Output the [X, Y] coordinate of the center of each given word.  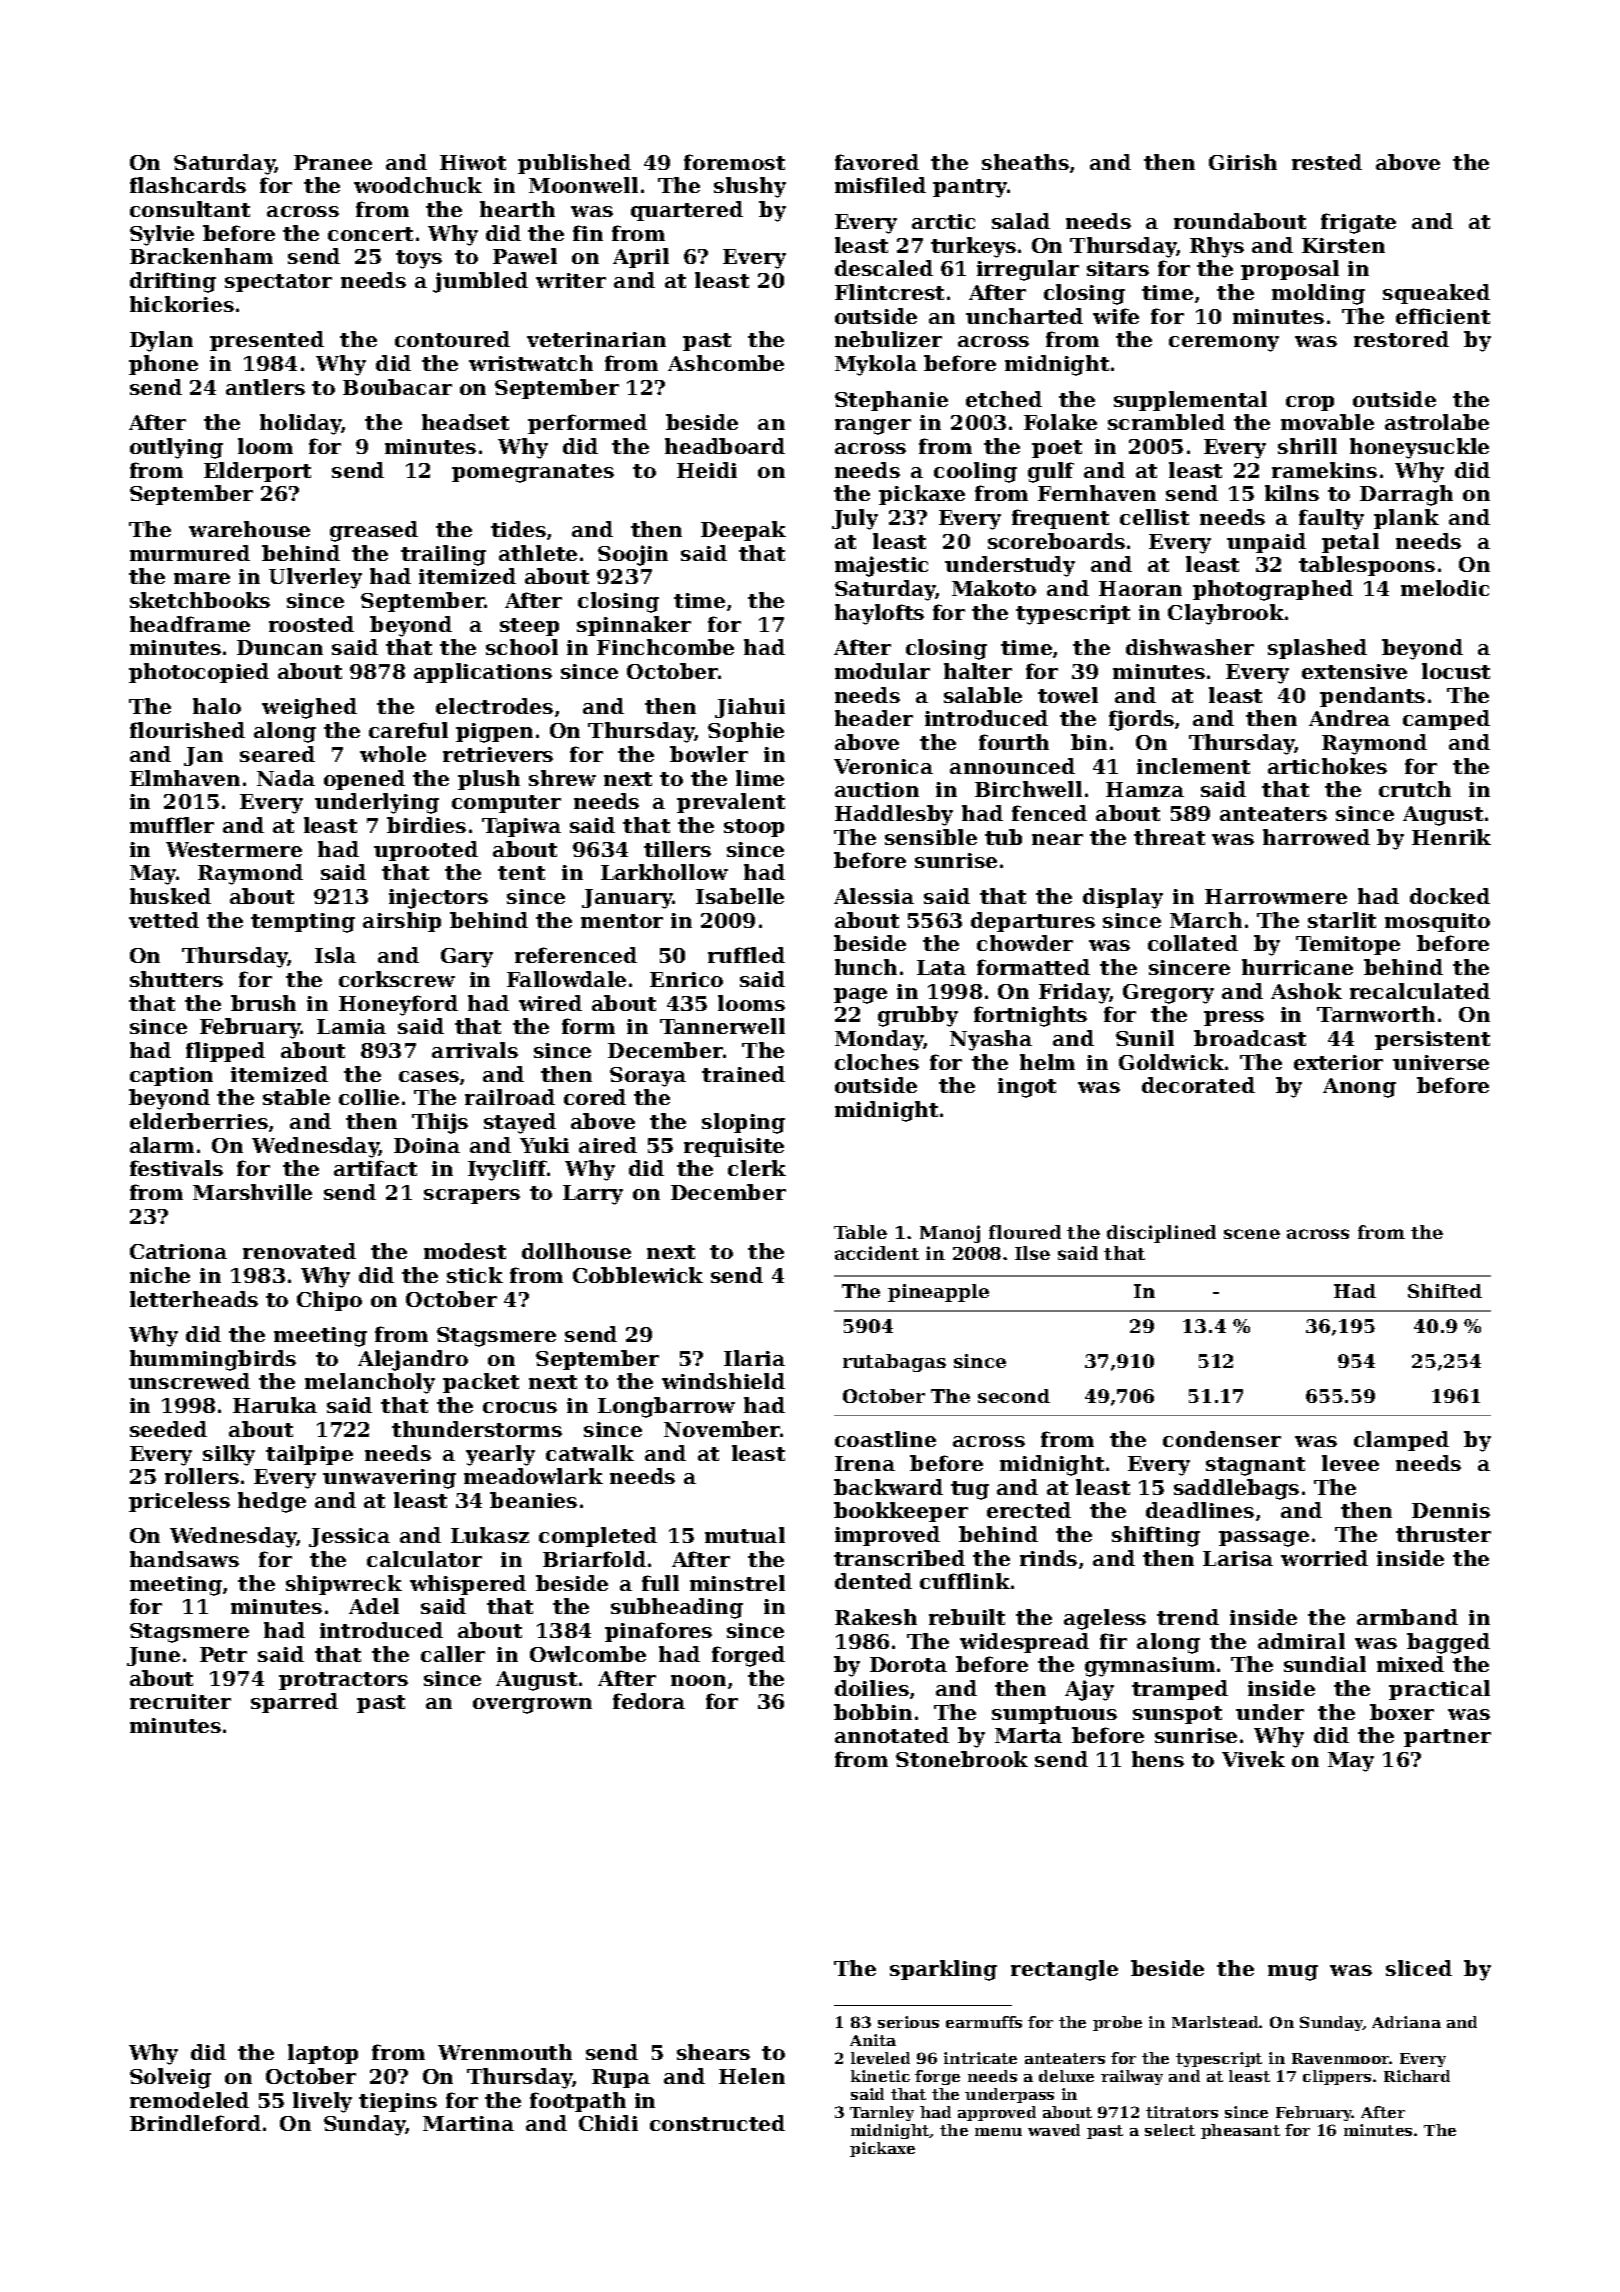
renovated [299, 1251]
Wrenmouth [505, 2052]
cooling [975, 472]
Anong [1359, 1088]
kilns [1292, 493]
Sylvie [162, 235]
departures [1033, 922]
